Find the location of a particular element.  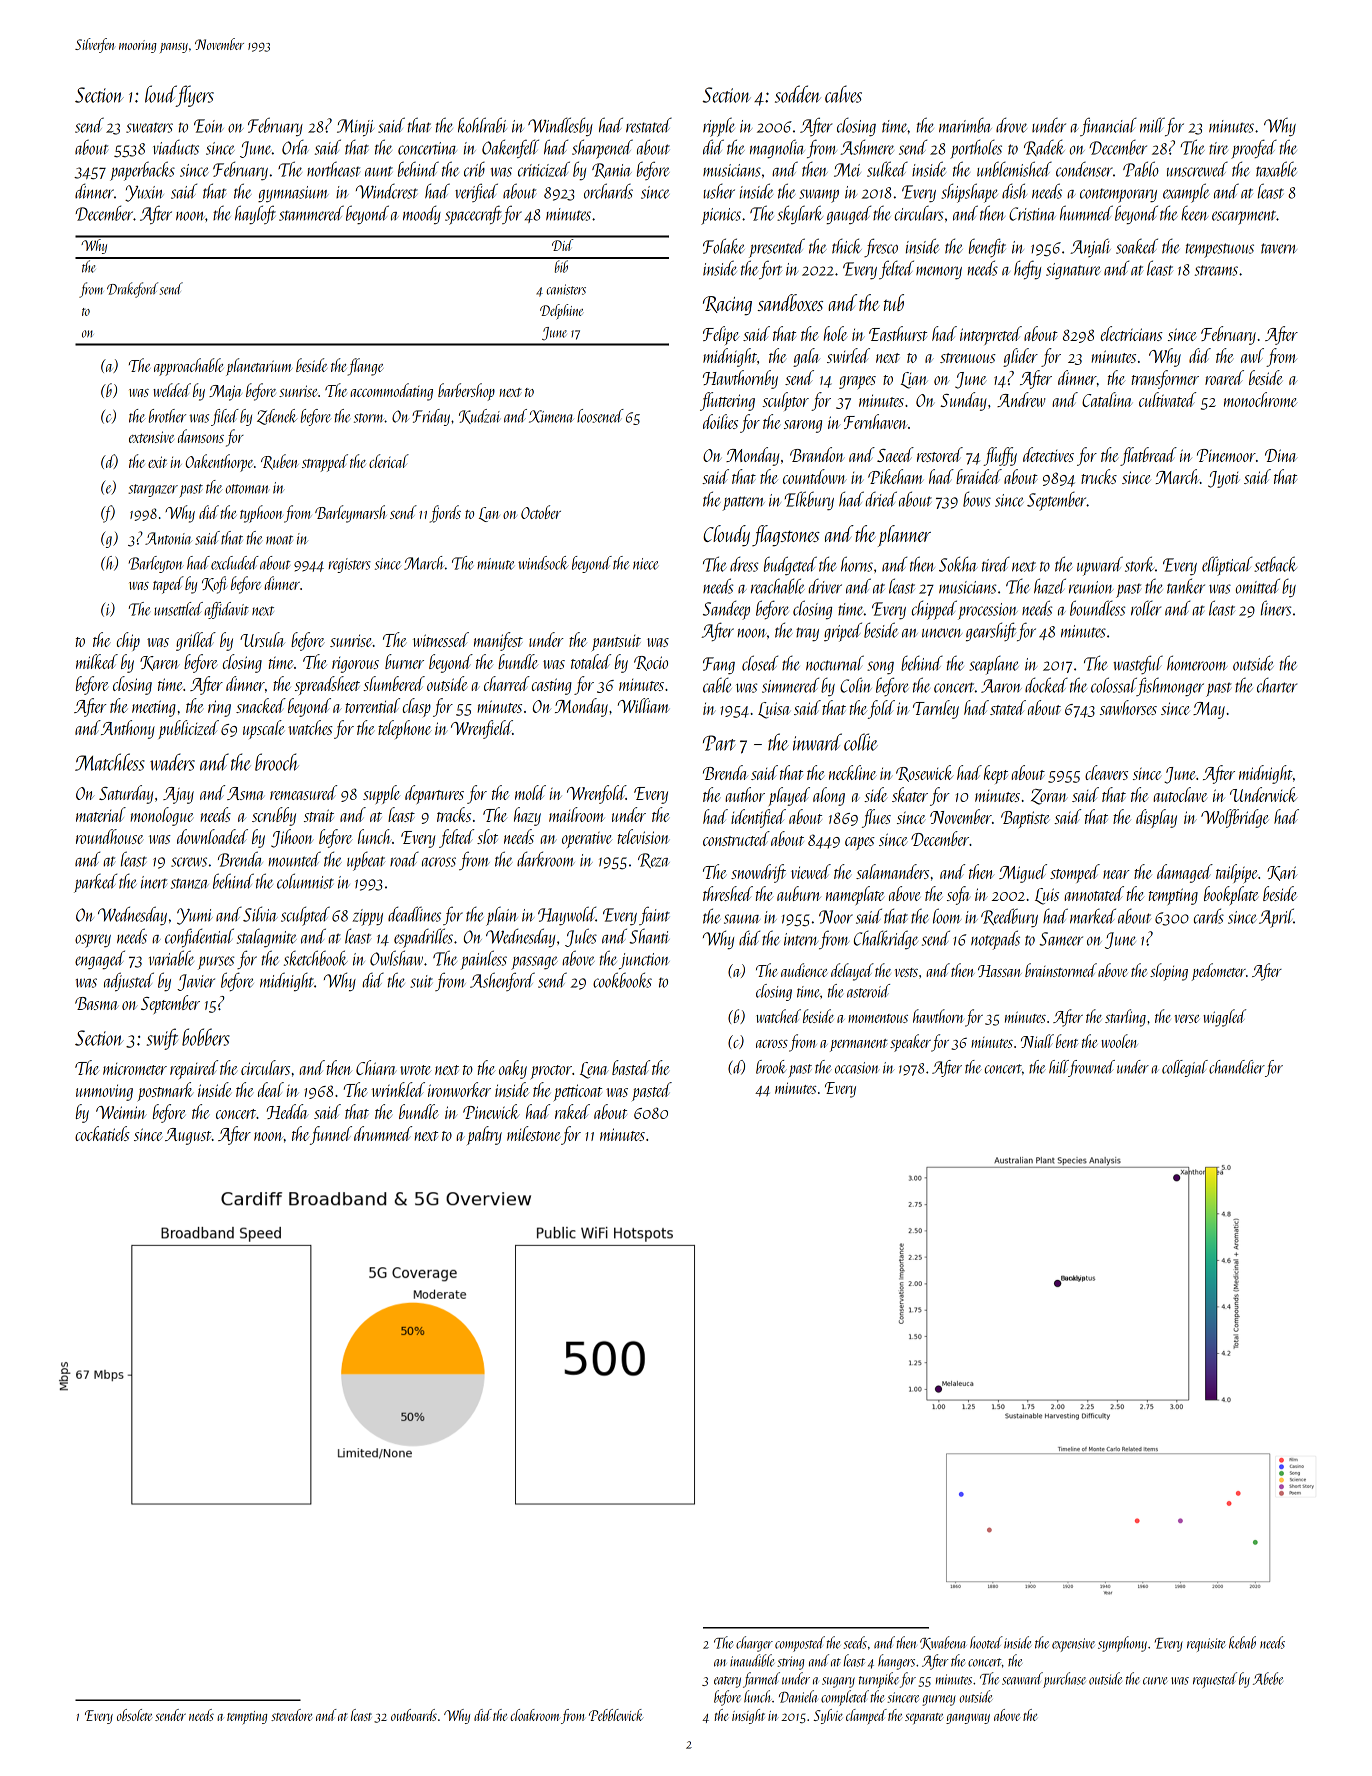

auburn is located at coordinates (799, 893).
